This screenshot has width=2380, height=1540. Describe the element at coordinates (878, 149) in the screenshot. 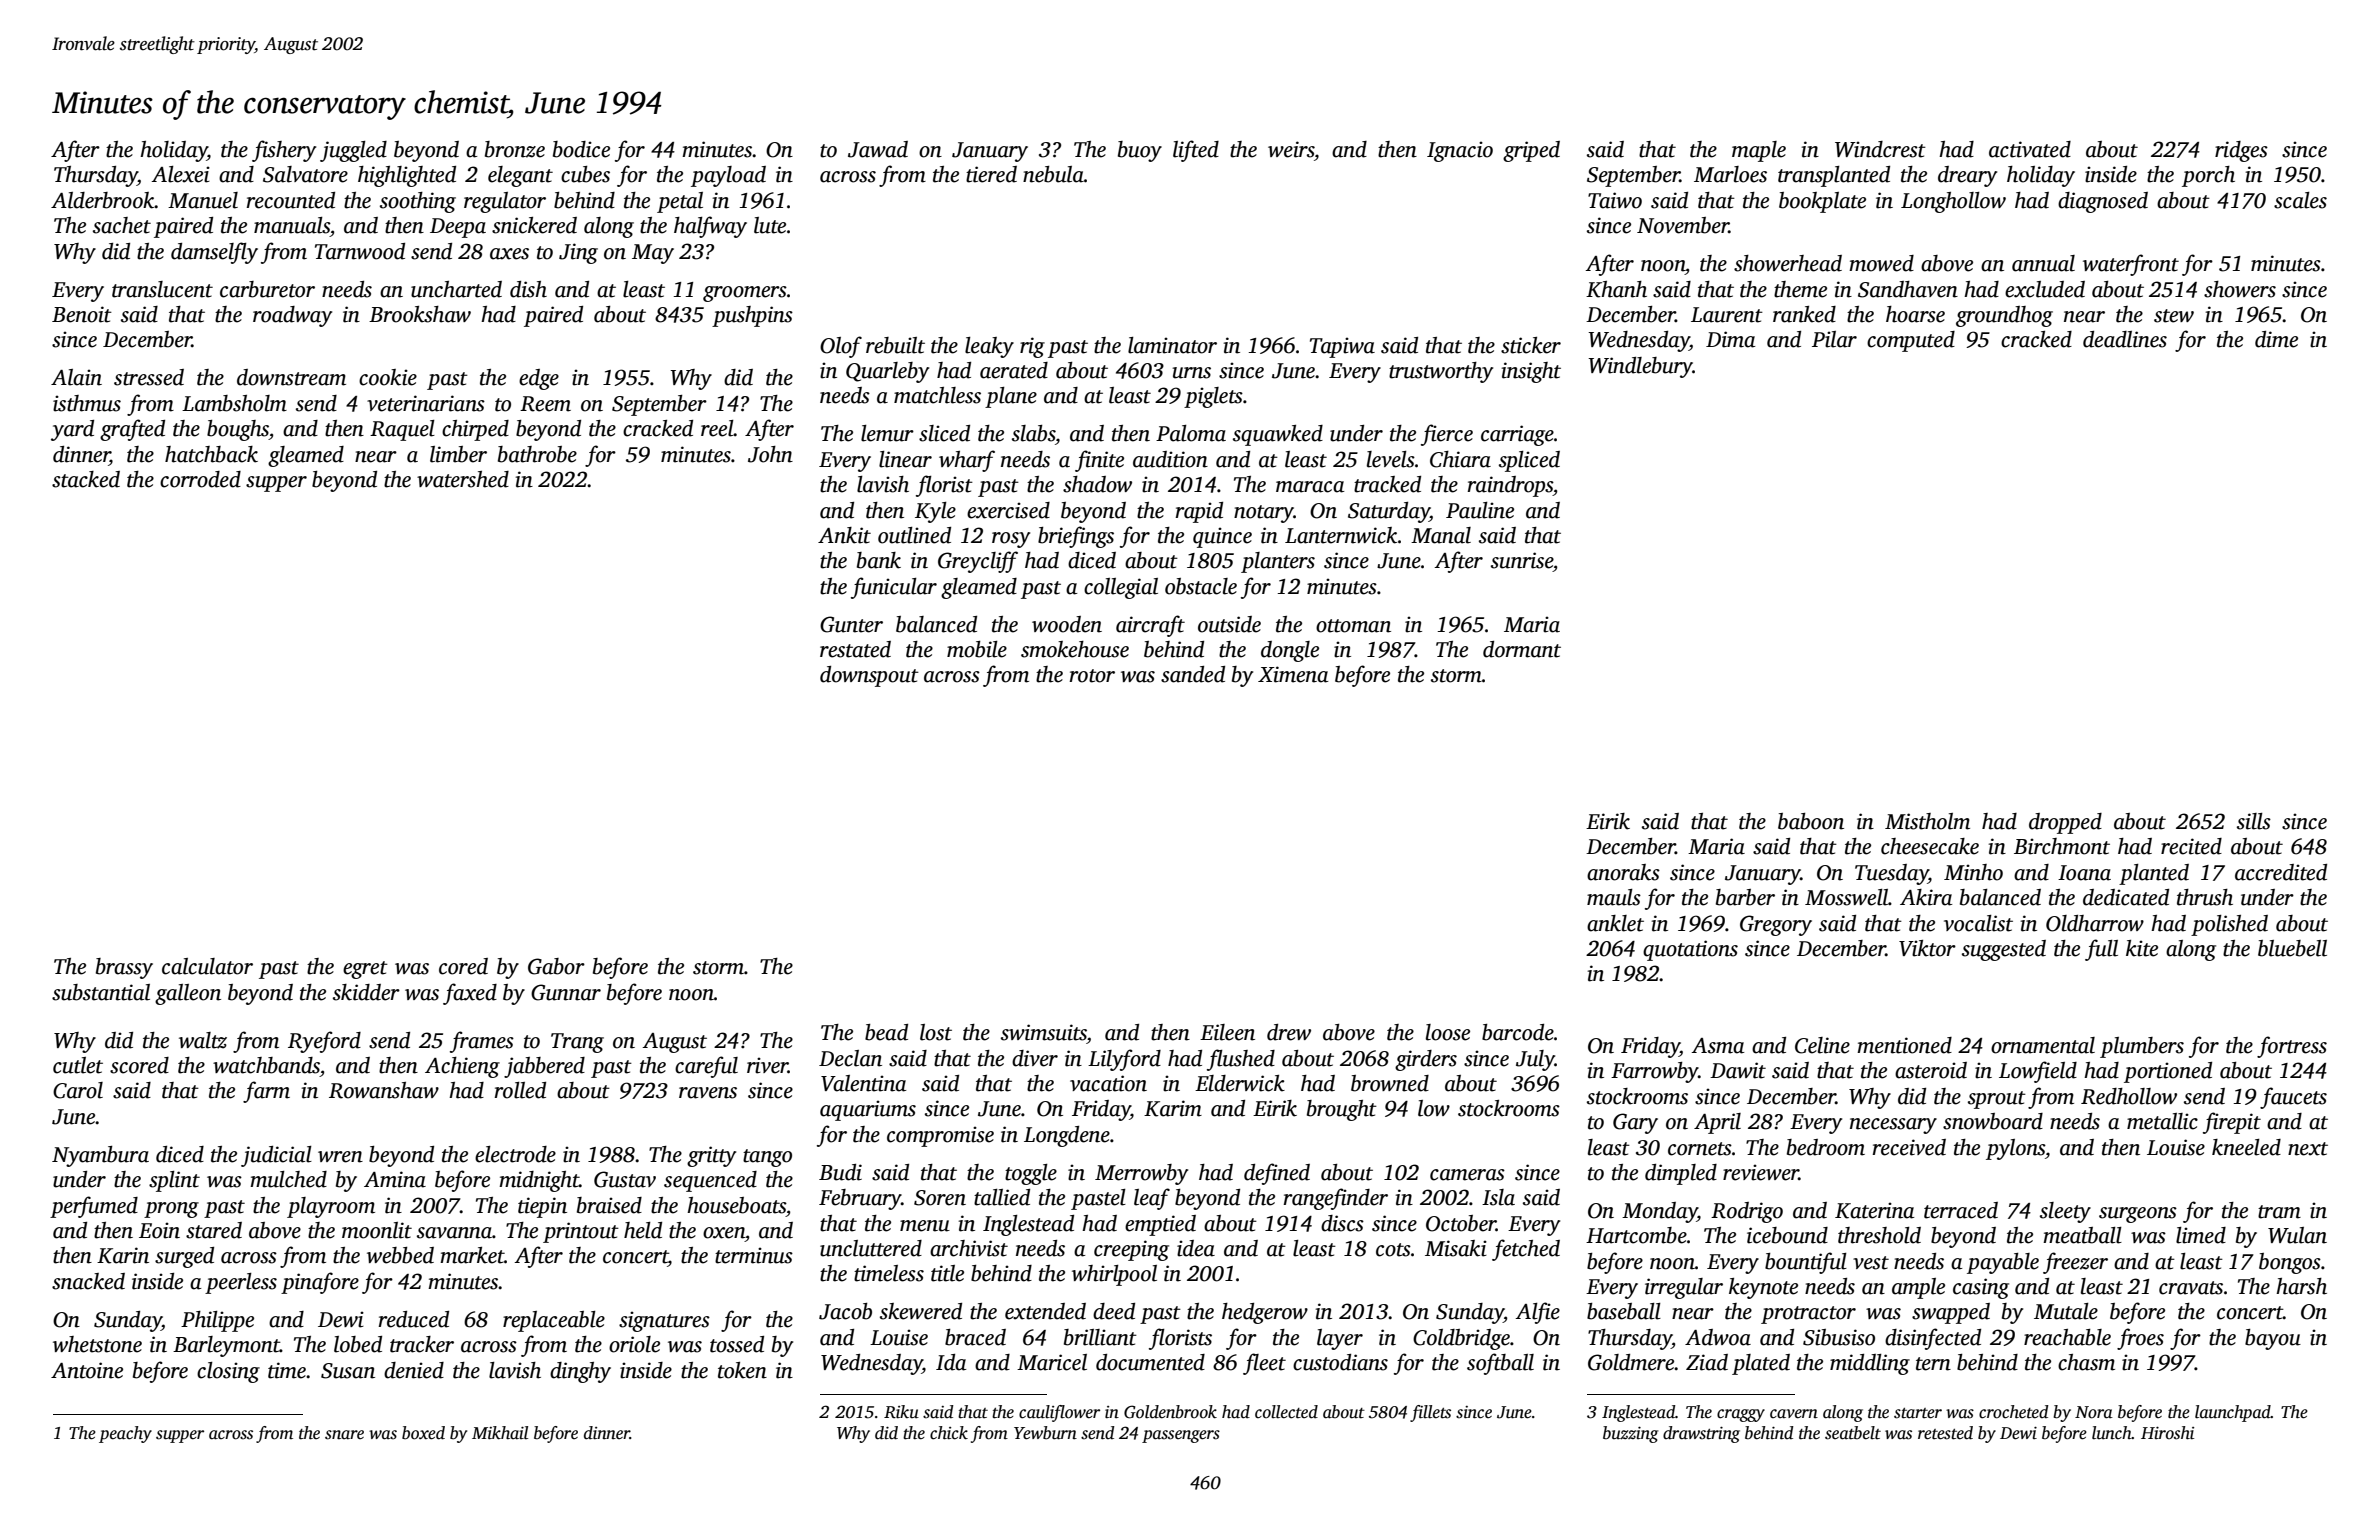

I see `Jawad` at that location.
